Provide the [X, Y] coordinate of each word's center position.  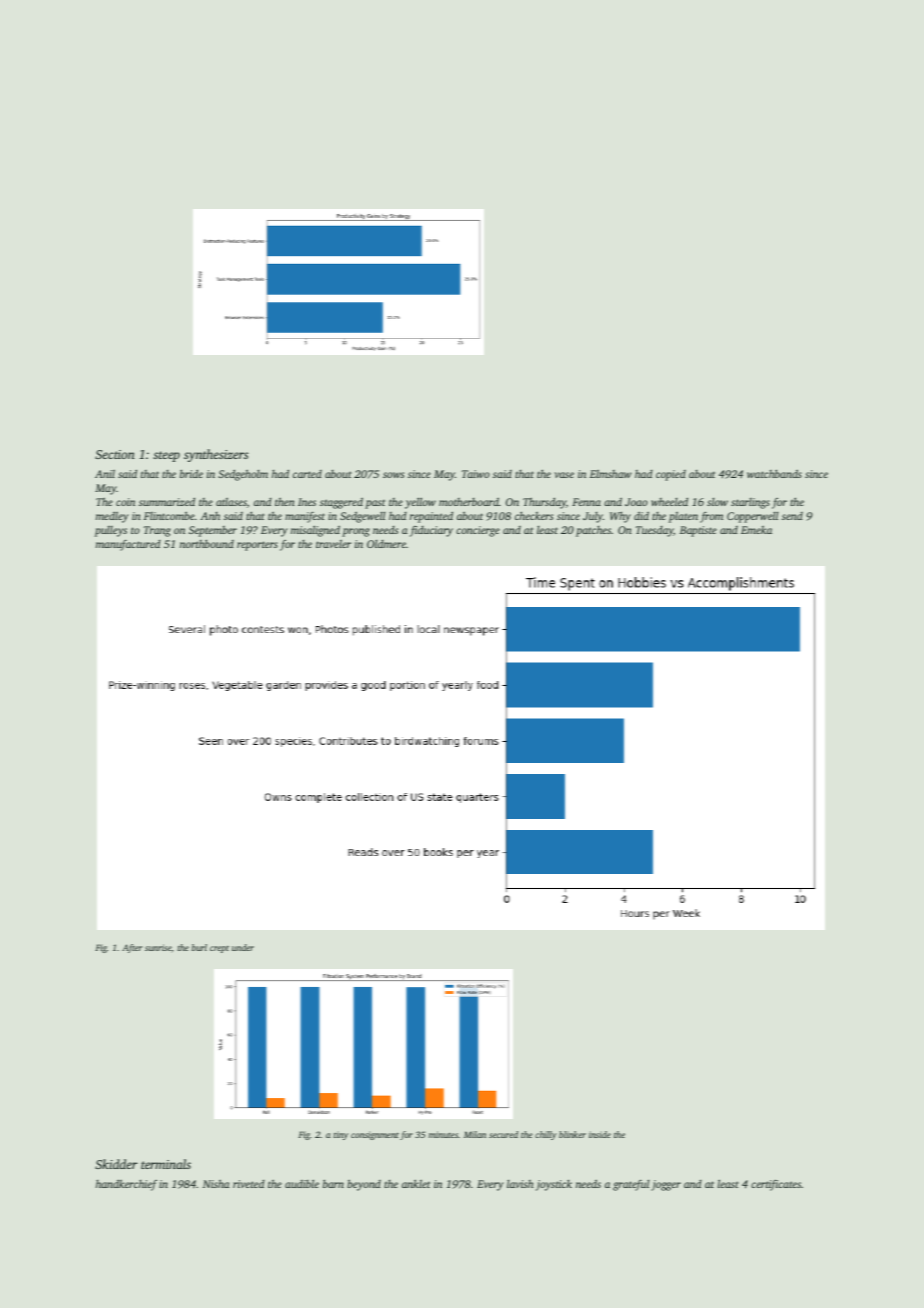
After [132, 948]
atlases [231, 502]
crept [219, 949]
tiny [340, 1135]
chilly [546, 1135]
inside [600, 1134]
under [243, 947]
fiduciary [431, 531]
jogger [666, 1185]
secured [503, 1134]
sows [393, 475]
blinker [572, 1134]
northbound [207, 544]
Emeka [756, 530]
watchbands [774, 473]
